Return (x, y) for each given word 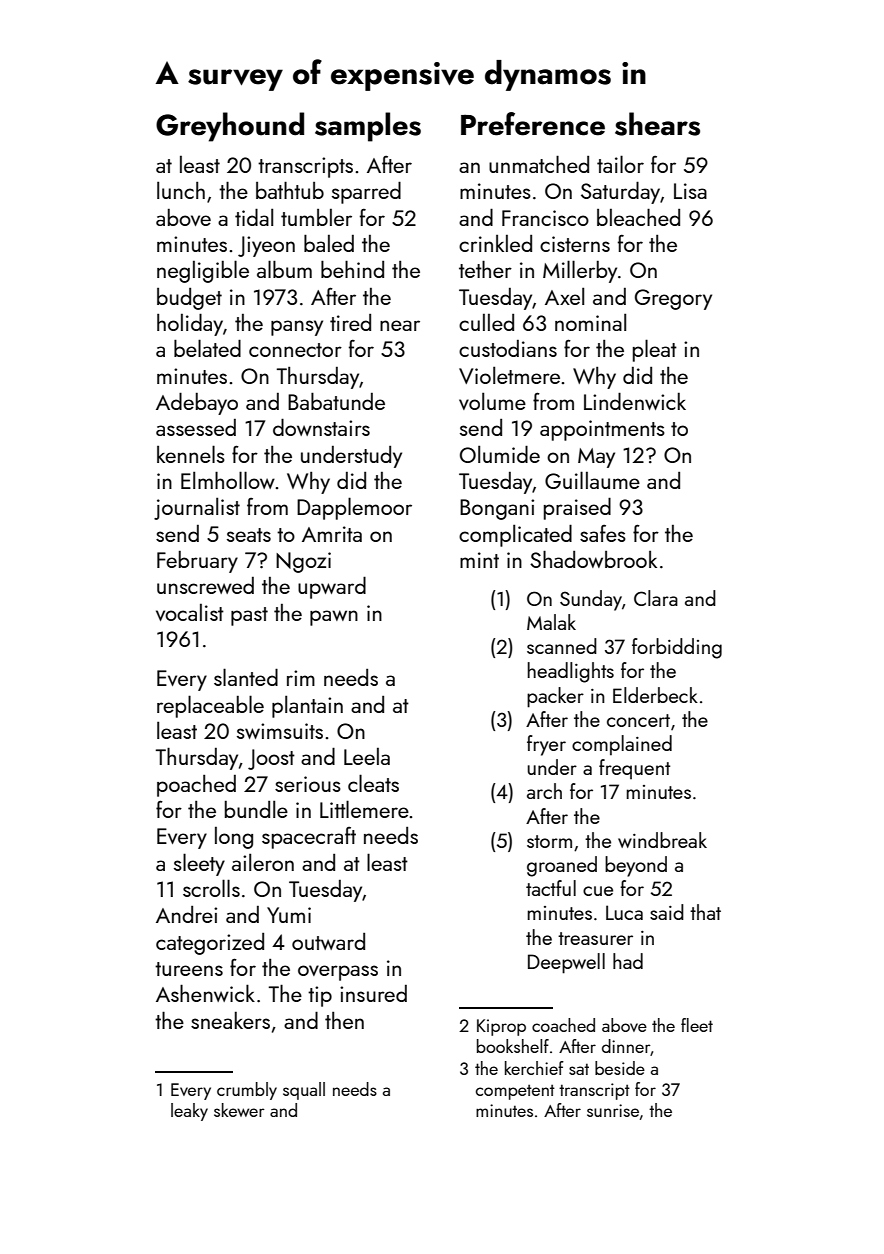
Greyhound (230, 127)
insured (373, 993)
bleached (638, 217)
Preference (533, 124)
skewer (239, 1110)
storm (549, 841)
